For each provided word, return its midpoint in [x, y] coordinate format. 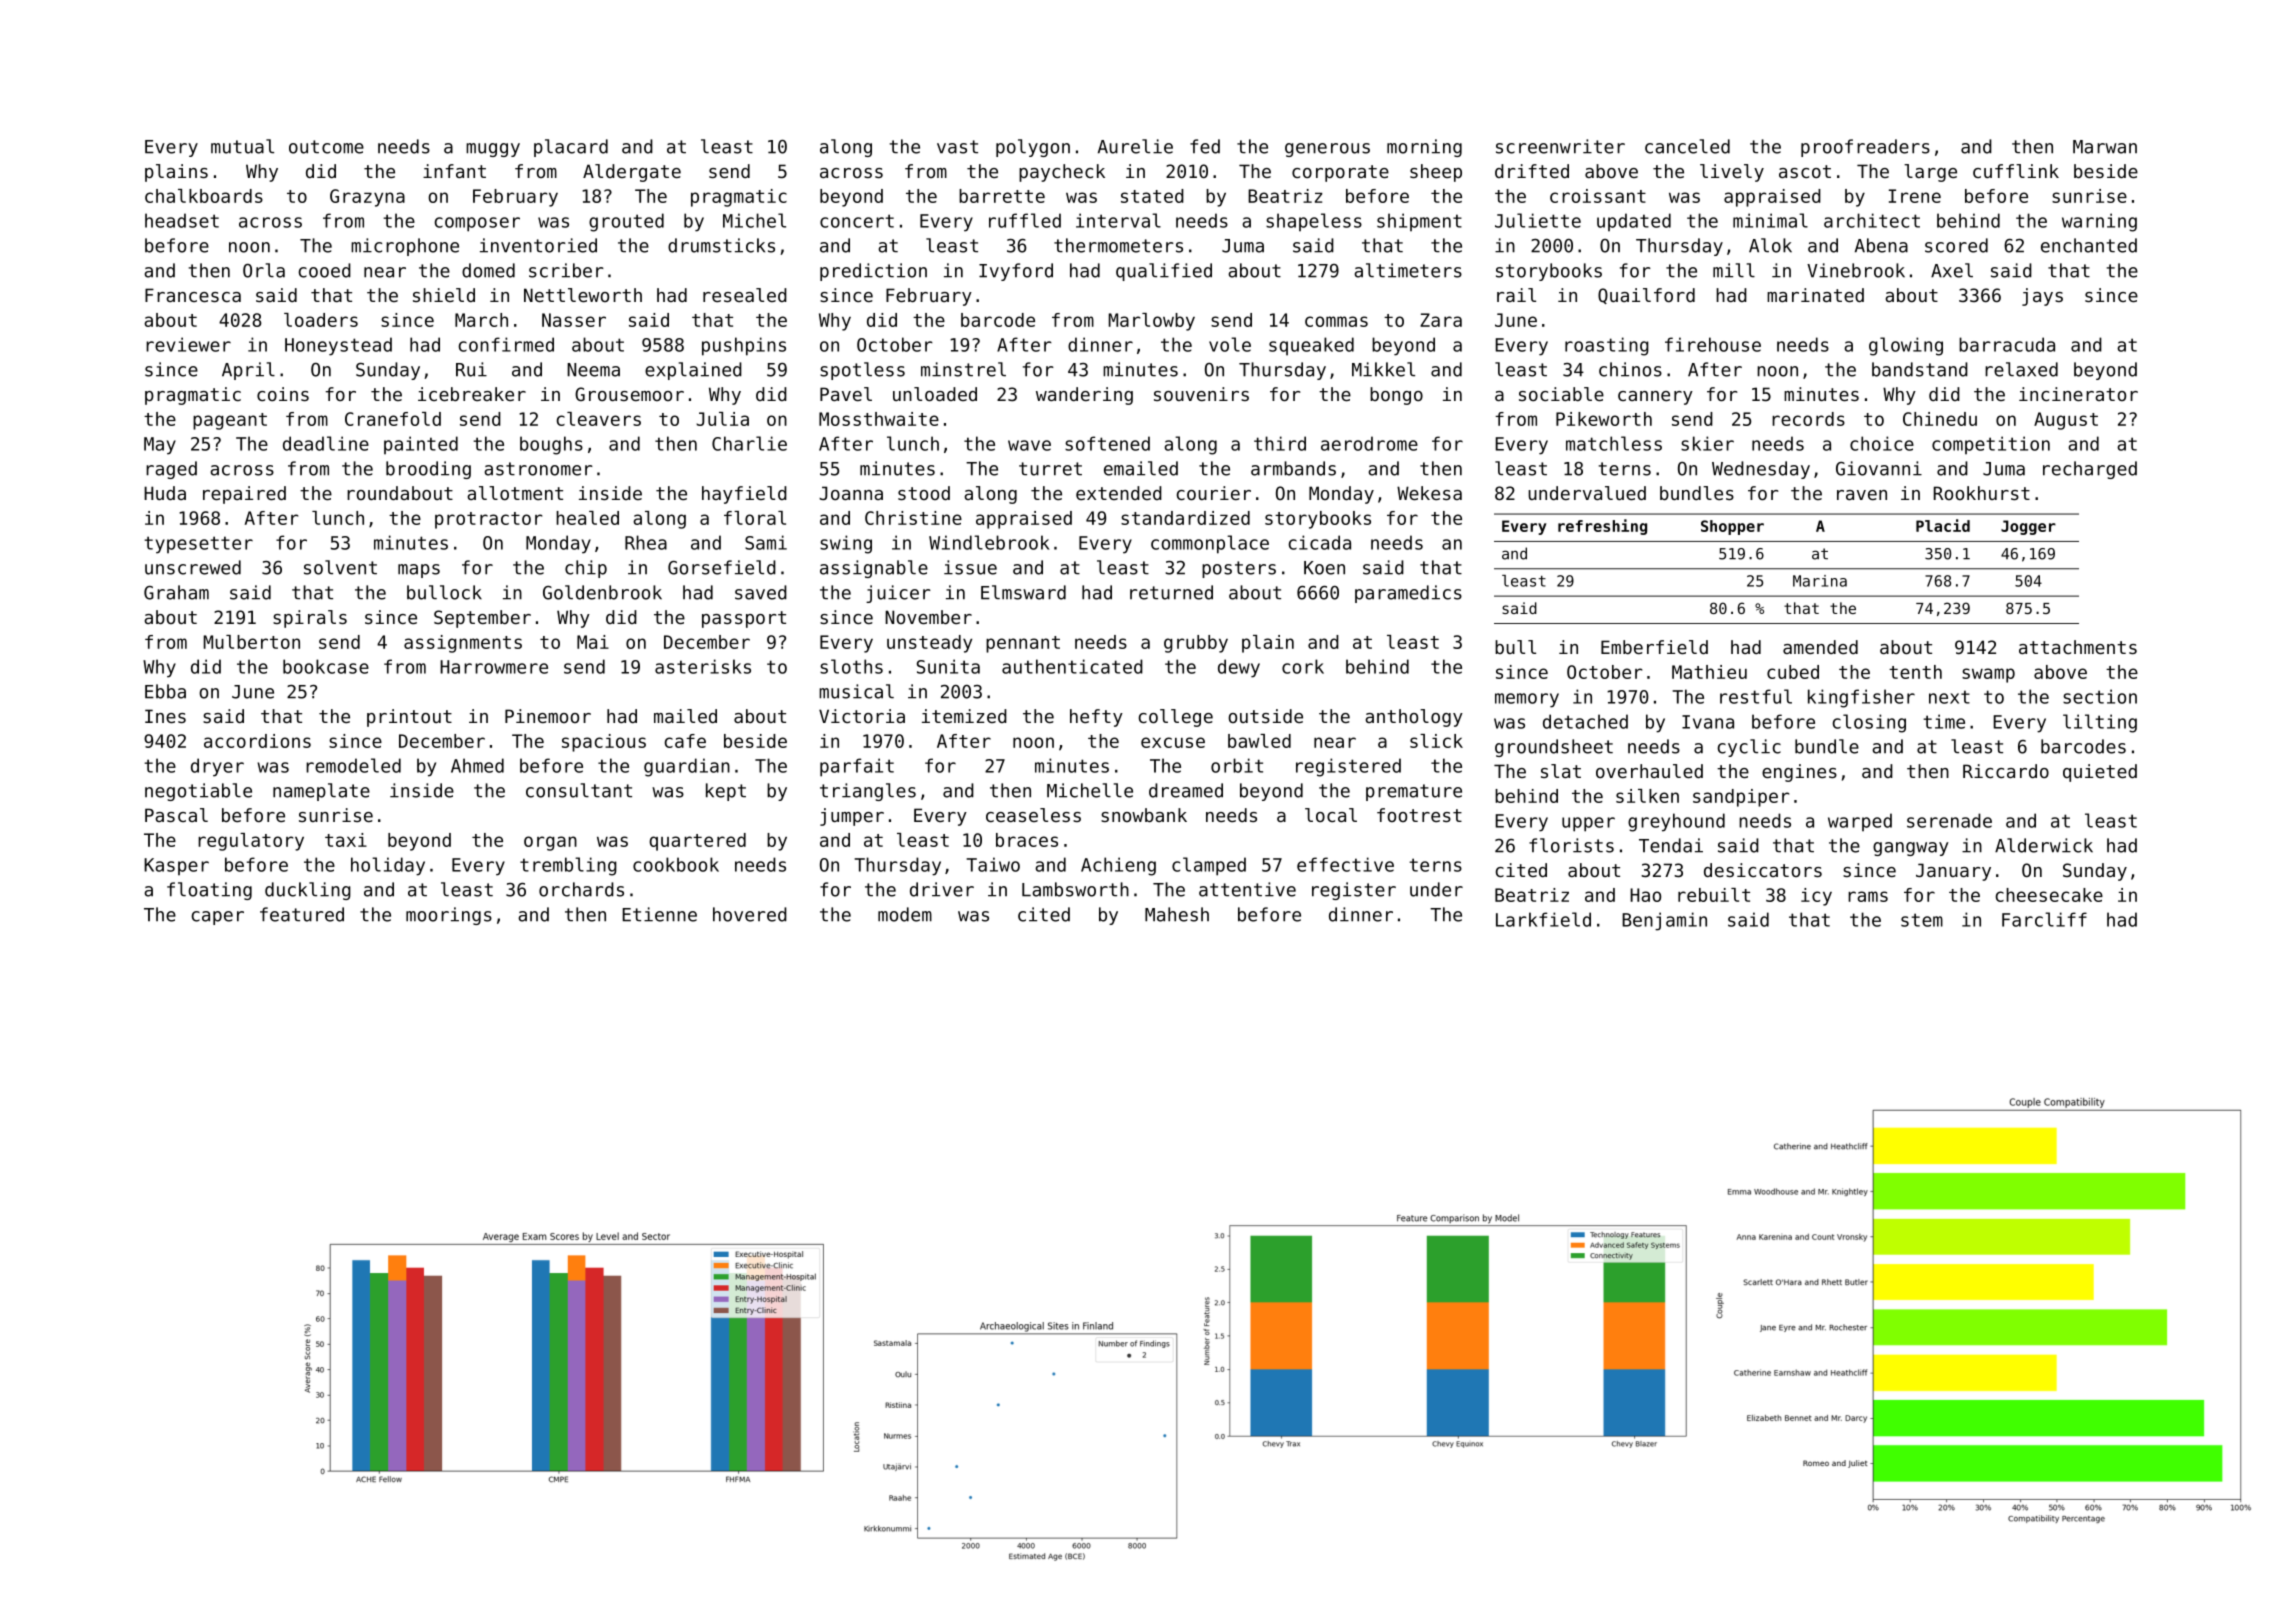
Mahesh [1177, 914]
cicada [1320, 542]
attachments [2078, 647]
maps [419, 571]
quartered [697, 842]
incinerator [2078, 394]
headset [182, 220]
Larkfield [1543, 919]
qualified [1164, 272]
